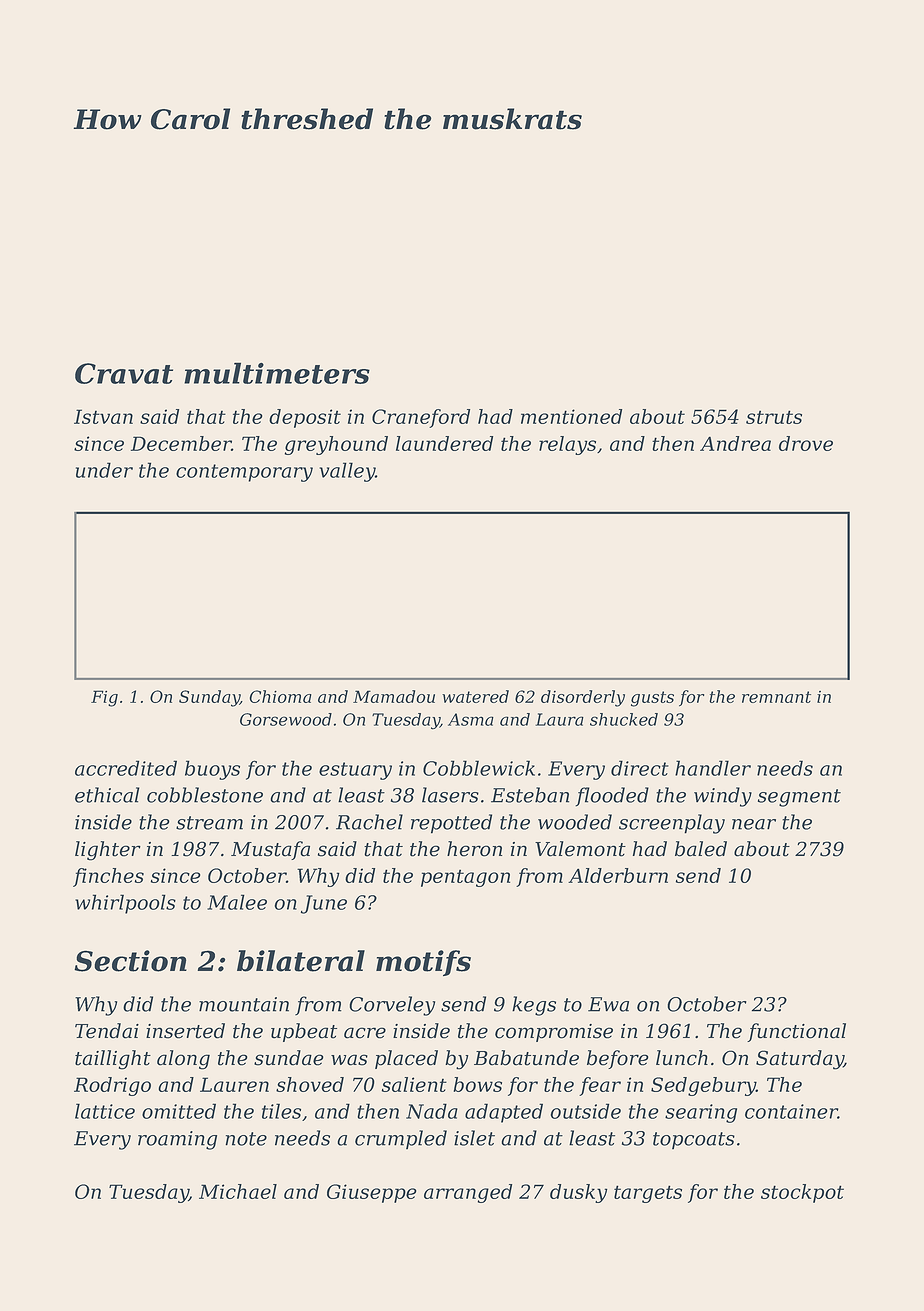  Describe the element at coordinates (450, 795) in the image. I see `lasers` at that location.
